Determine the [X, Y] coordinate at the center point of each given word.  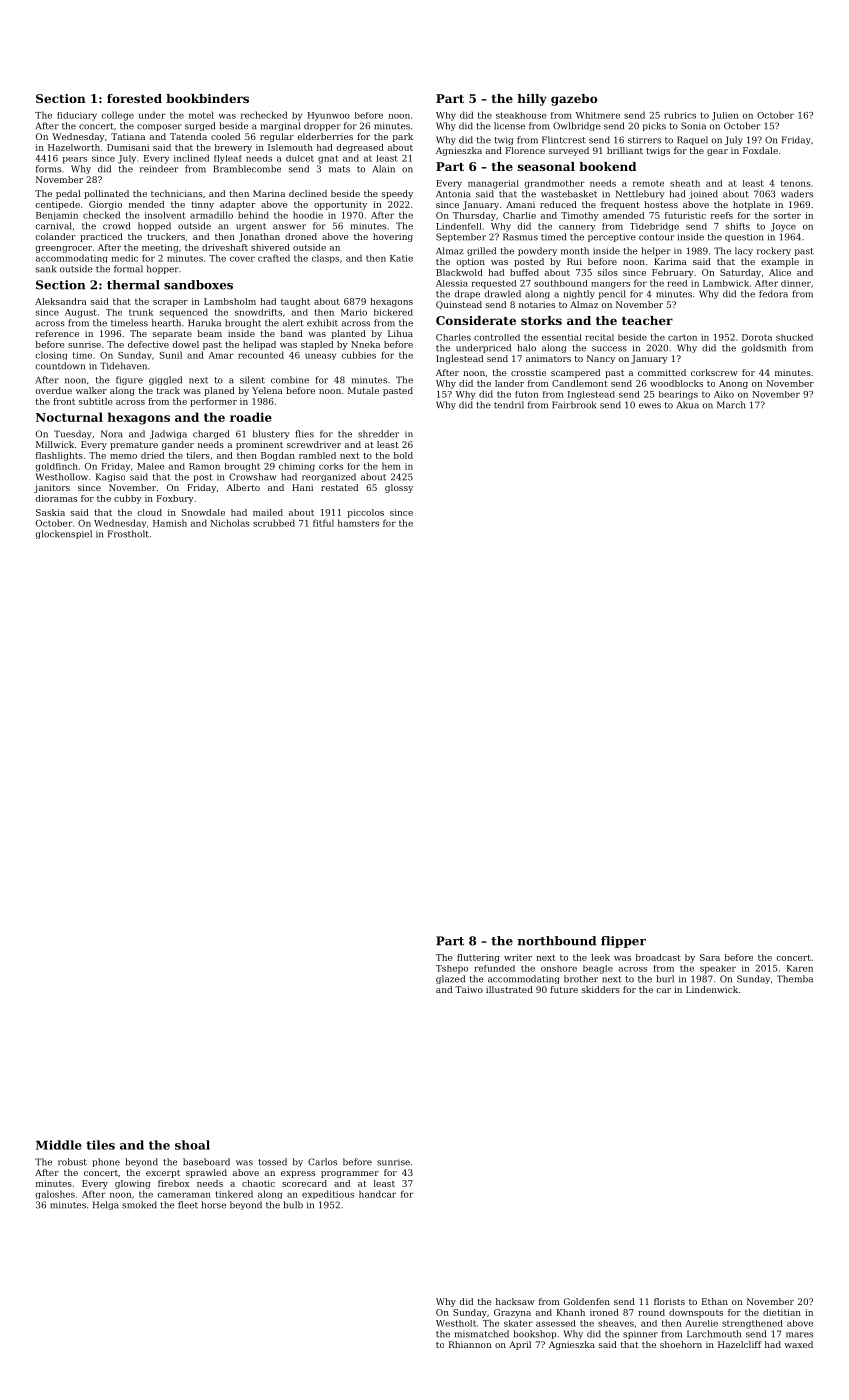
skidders [601, 989]
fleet [188, 1205]
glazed [450, 979]
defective [148, 344]
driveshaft [225, 247]
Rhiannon [470, 1344]
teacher [647, 320]
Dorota [757, 337]
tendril [509, 405]
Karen [800, 968]
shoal [192, 1145]
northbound [557, 941]
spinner [640, 1335]
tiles [100, 1145]
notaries [537, 304]
